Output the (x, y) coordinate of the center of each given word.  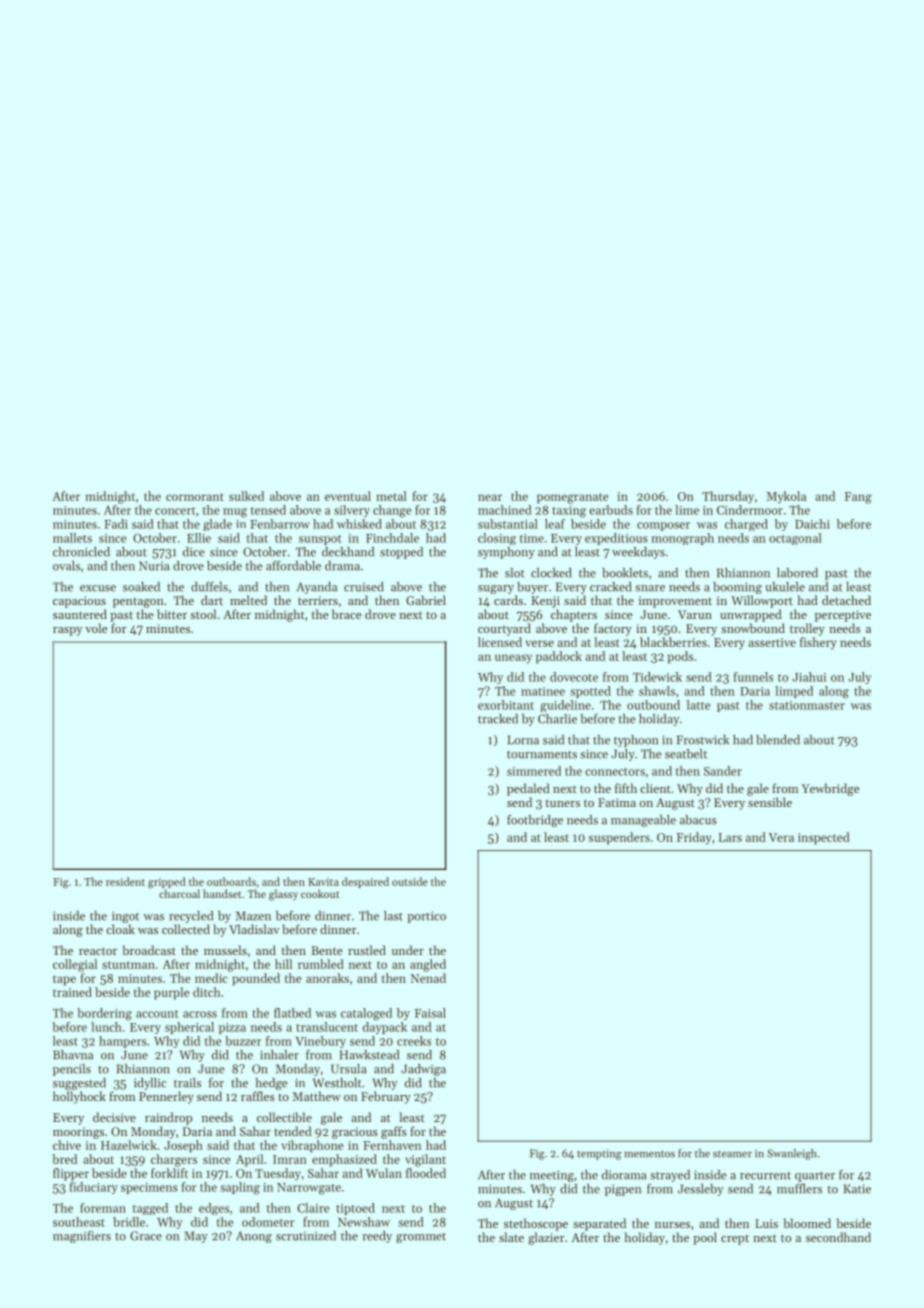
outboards (231, 881)
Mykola (786, 497)
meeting (552, 1176)
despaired (365, 882)
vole (96, 628)
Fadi (116, 524)
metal (391, 496)
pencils (72, 1070)
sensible (770, 802)
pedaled (528, 789)
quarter (815, 1176)
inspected (824, 838)
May (196, 1237)
